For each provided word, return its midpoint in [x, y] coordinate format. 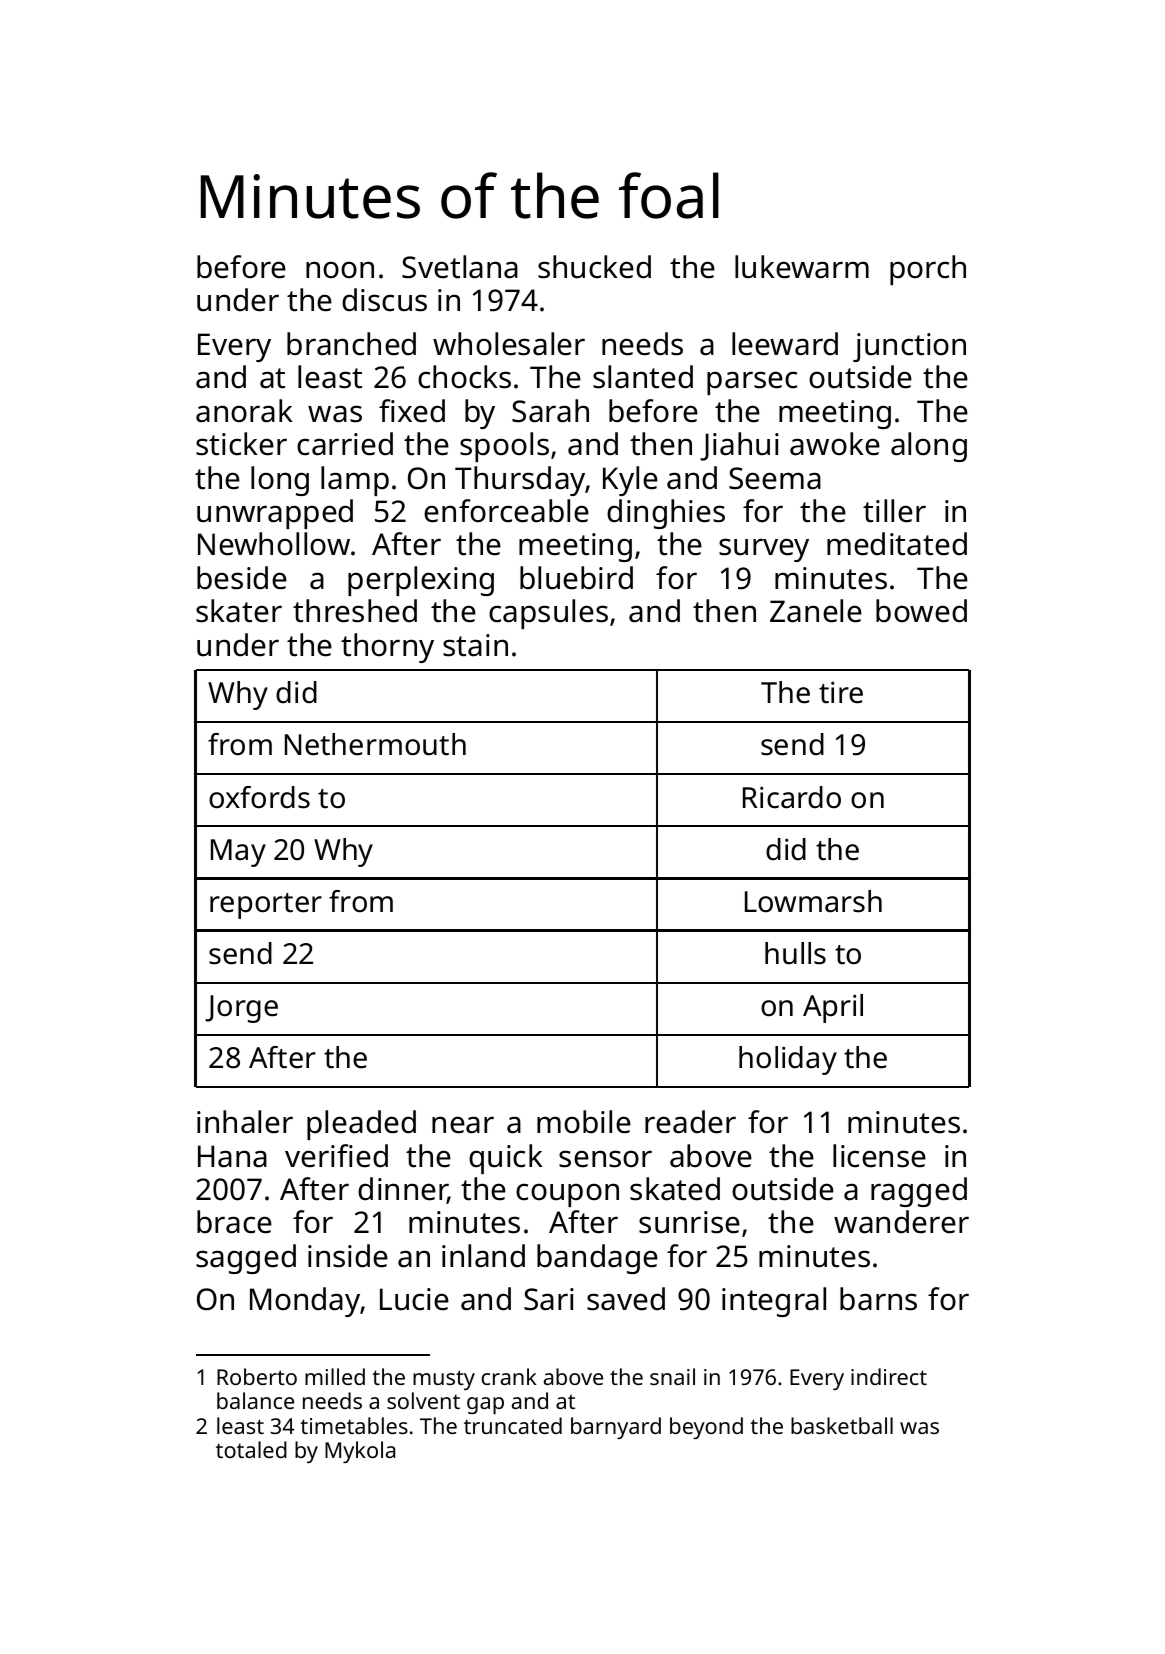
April [833, 1008]
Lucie [414, 1299]
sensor [605, 1159]
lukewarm [802, 267]
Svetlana [460, 267]
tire [841, 692]
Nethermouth [375, 744]
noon [340, 270]
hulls [795, 953]
